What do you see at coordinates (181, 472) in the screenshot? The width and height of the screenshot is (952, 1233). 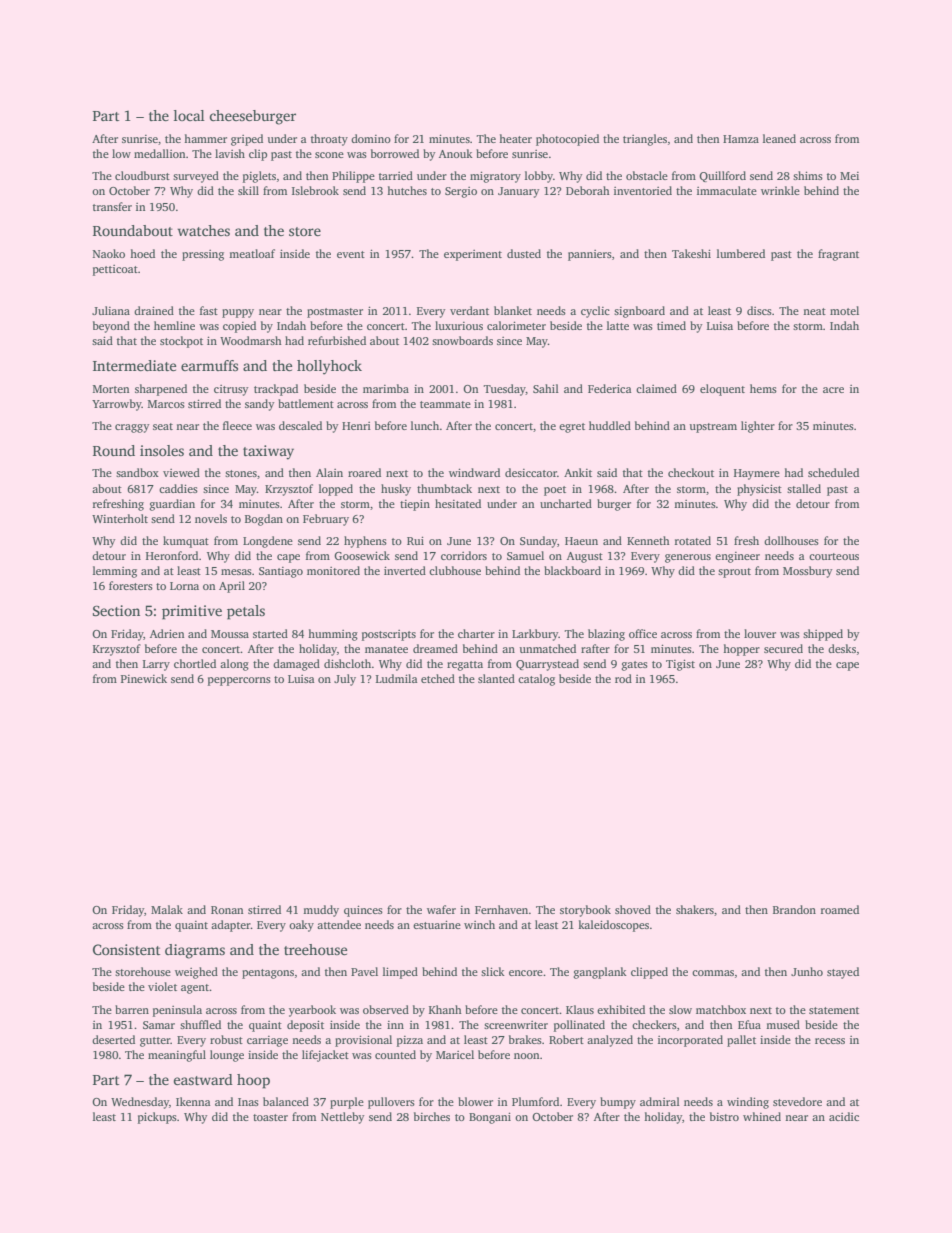 I see `viewed` at bounding box center [181, 472].
